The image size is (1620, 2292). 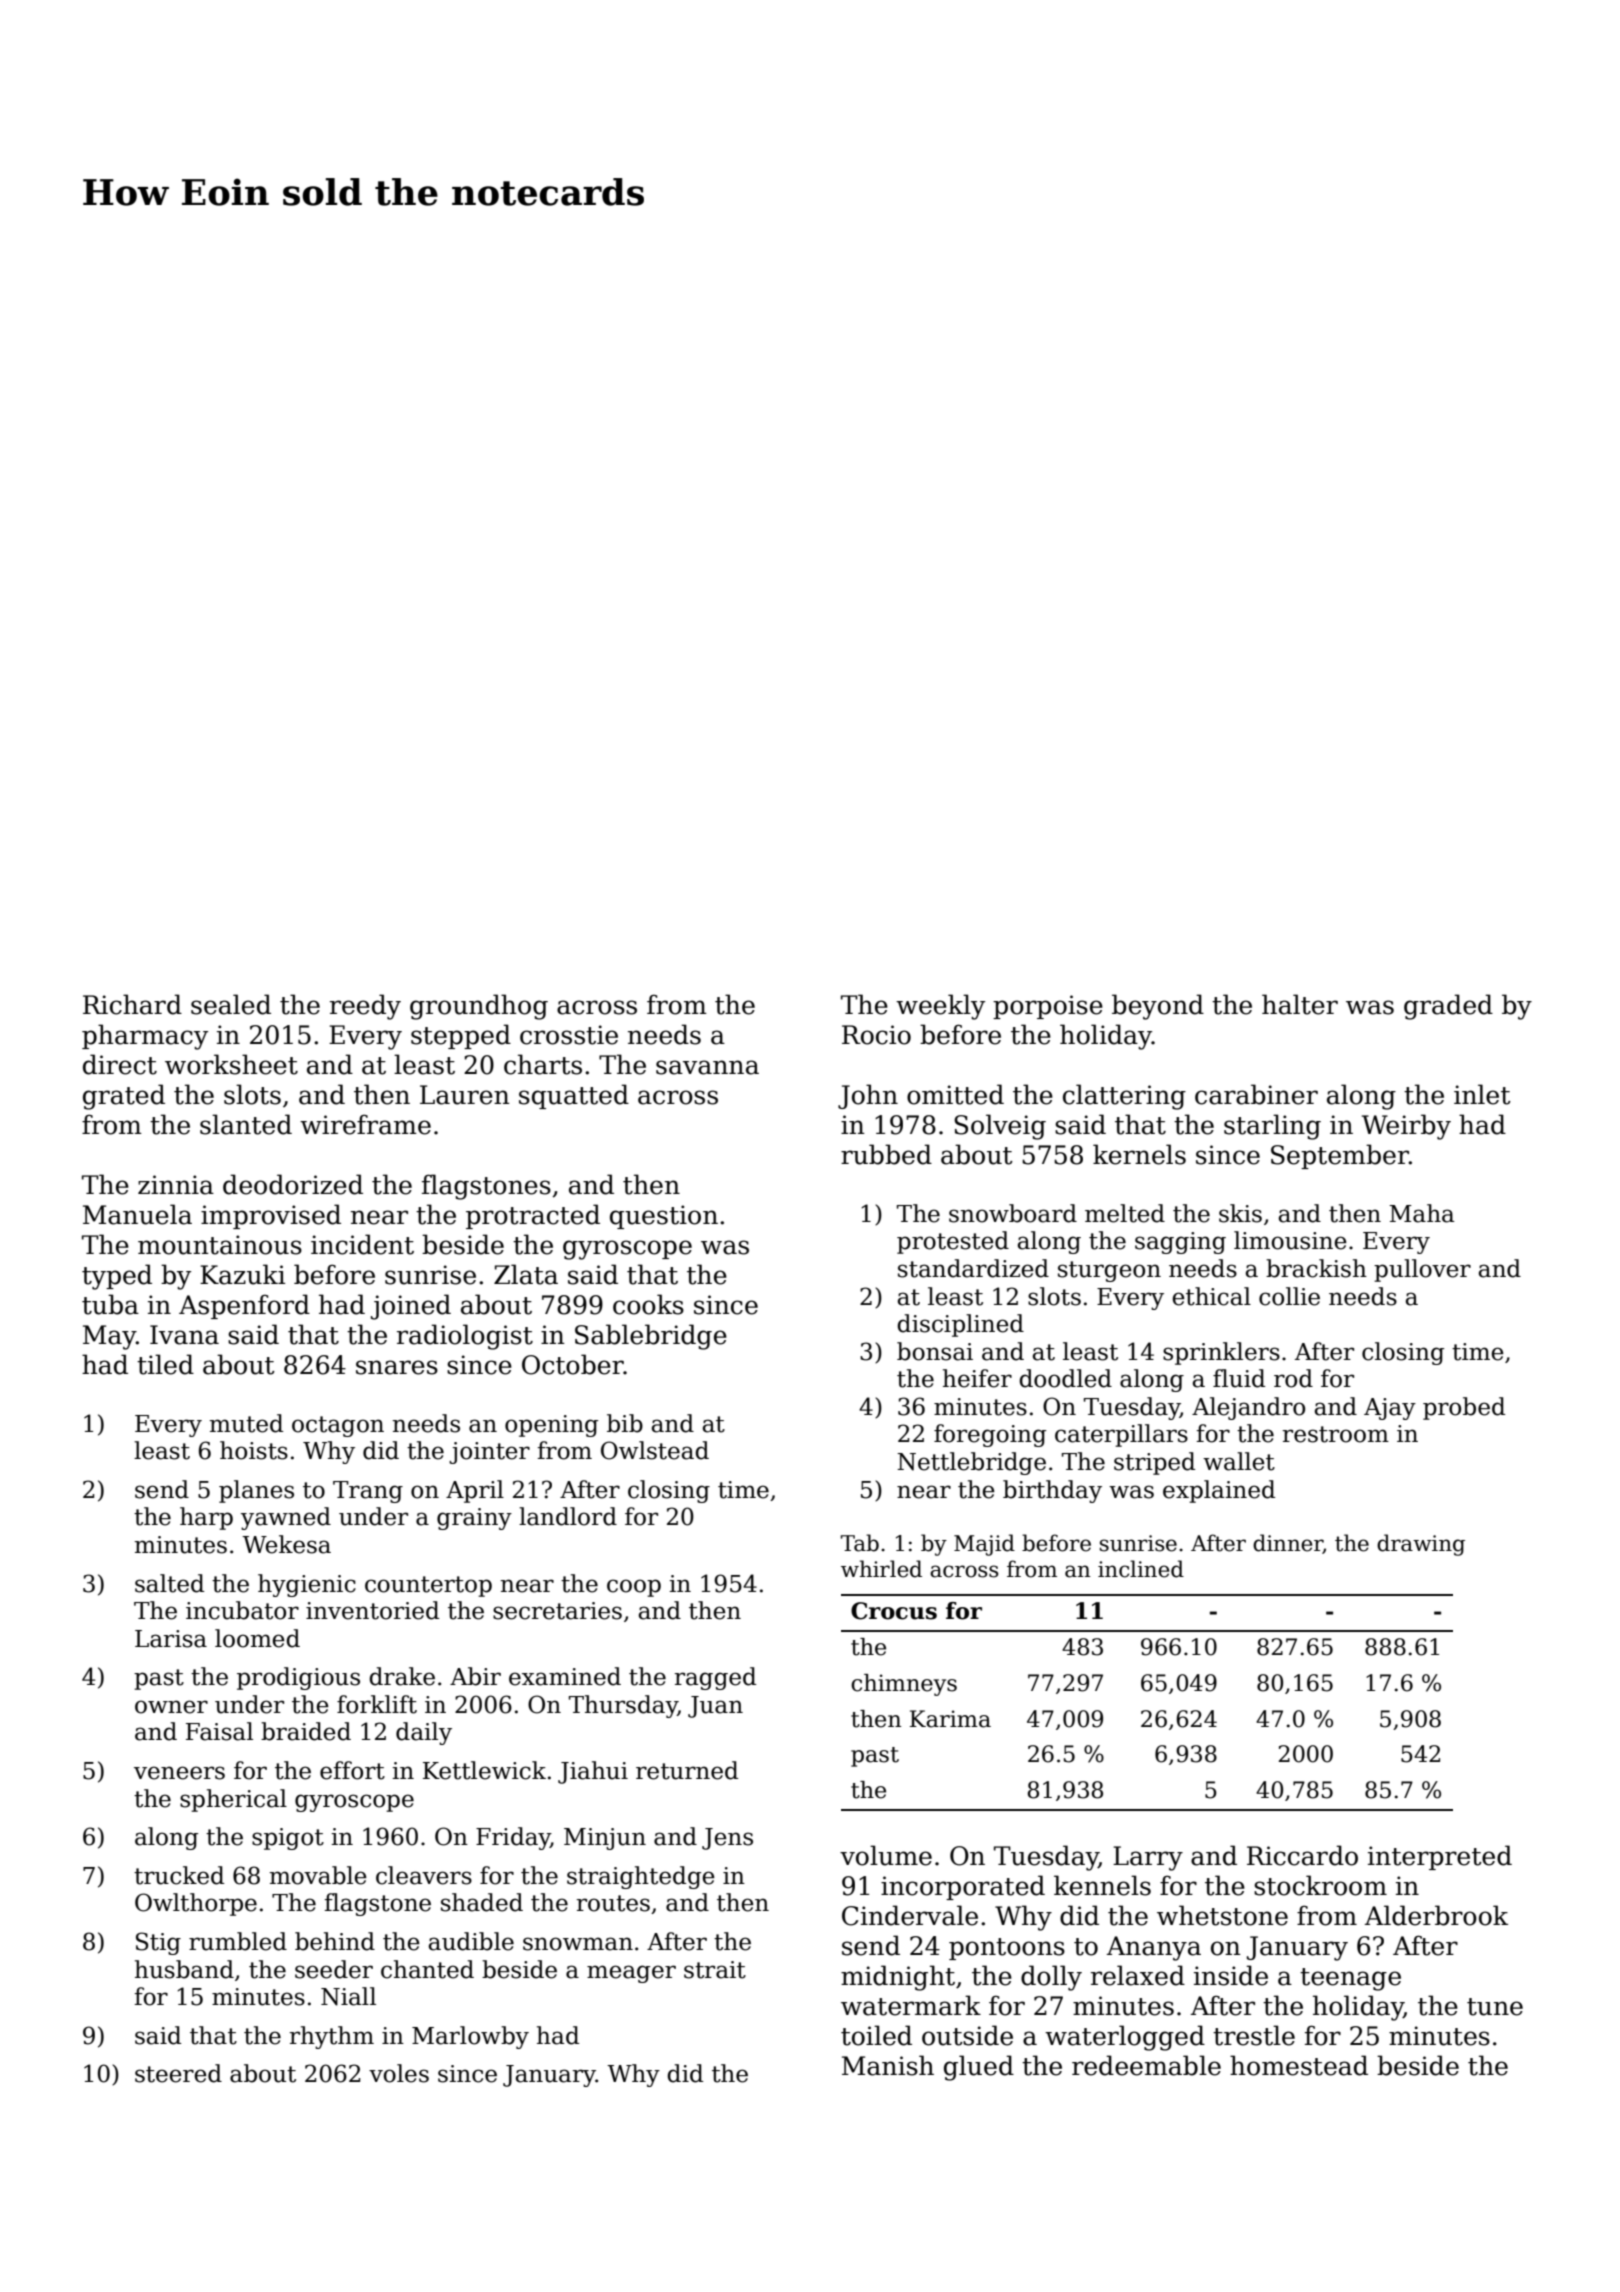 What do you see at coordinates (687, 1770) in the image?
I see `returned` at bounding box center [687, 1770].
